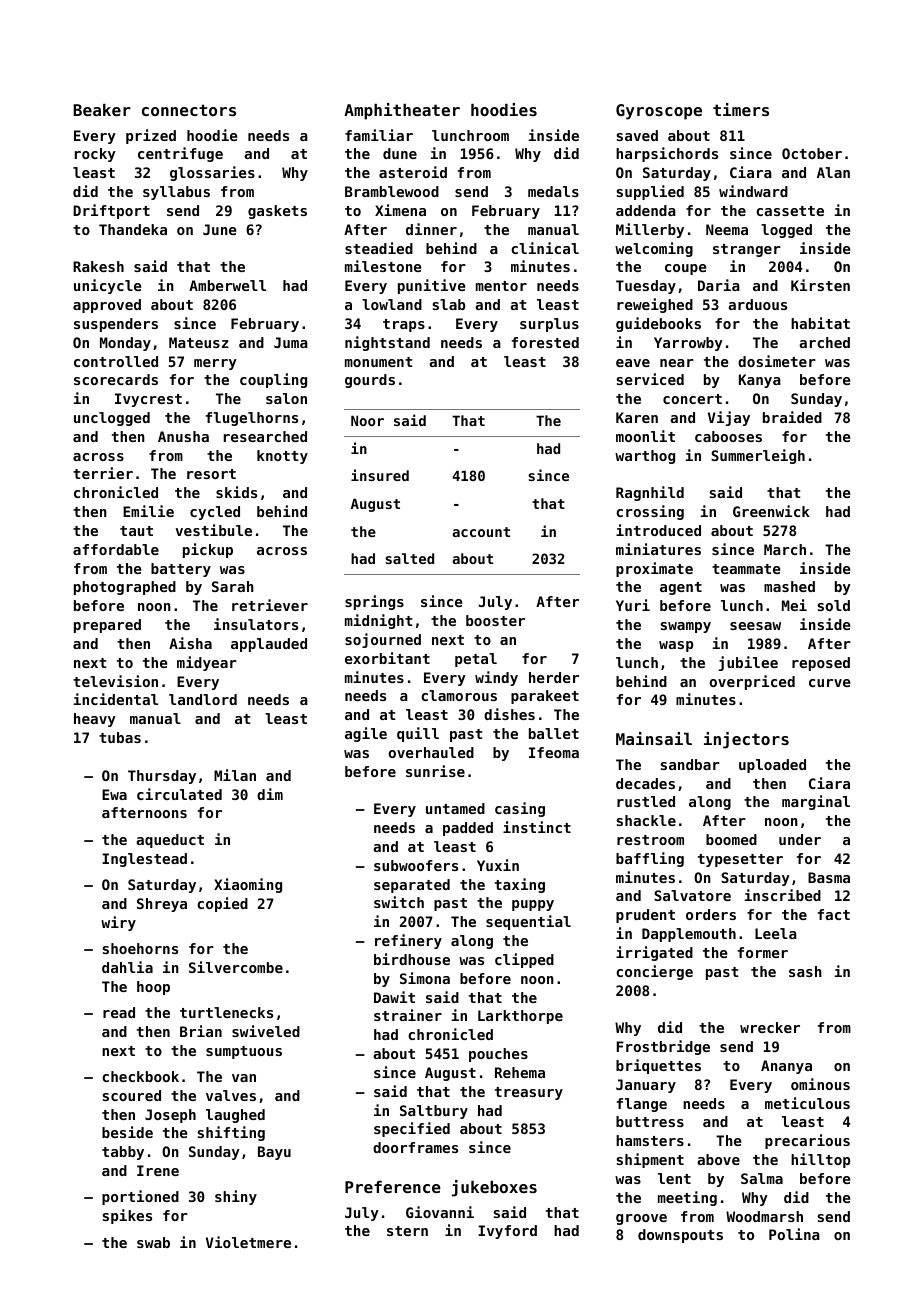 Image resolution: width=924 pixels, height=1308 pixels. I want to click on Larkthorpe, so click(520, 1017).
